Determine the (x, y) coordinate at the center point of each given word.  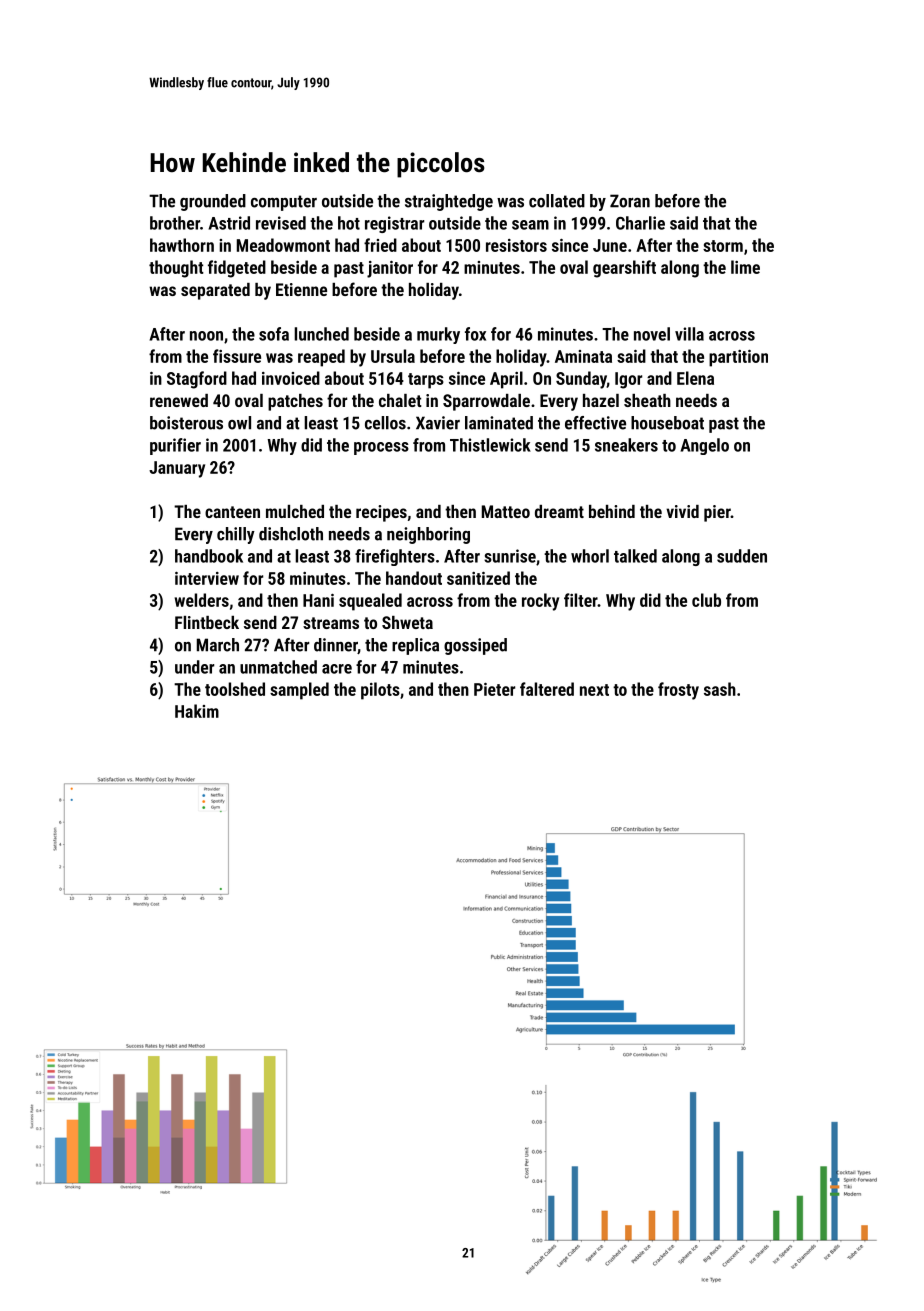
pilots (380, 691)
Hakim (197, 711)
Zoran (630, 201)
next (594, 690)
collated (557, 201)
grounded (213, 202)
